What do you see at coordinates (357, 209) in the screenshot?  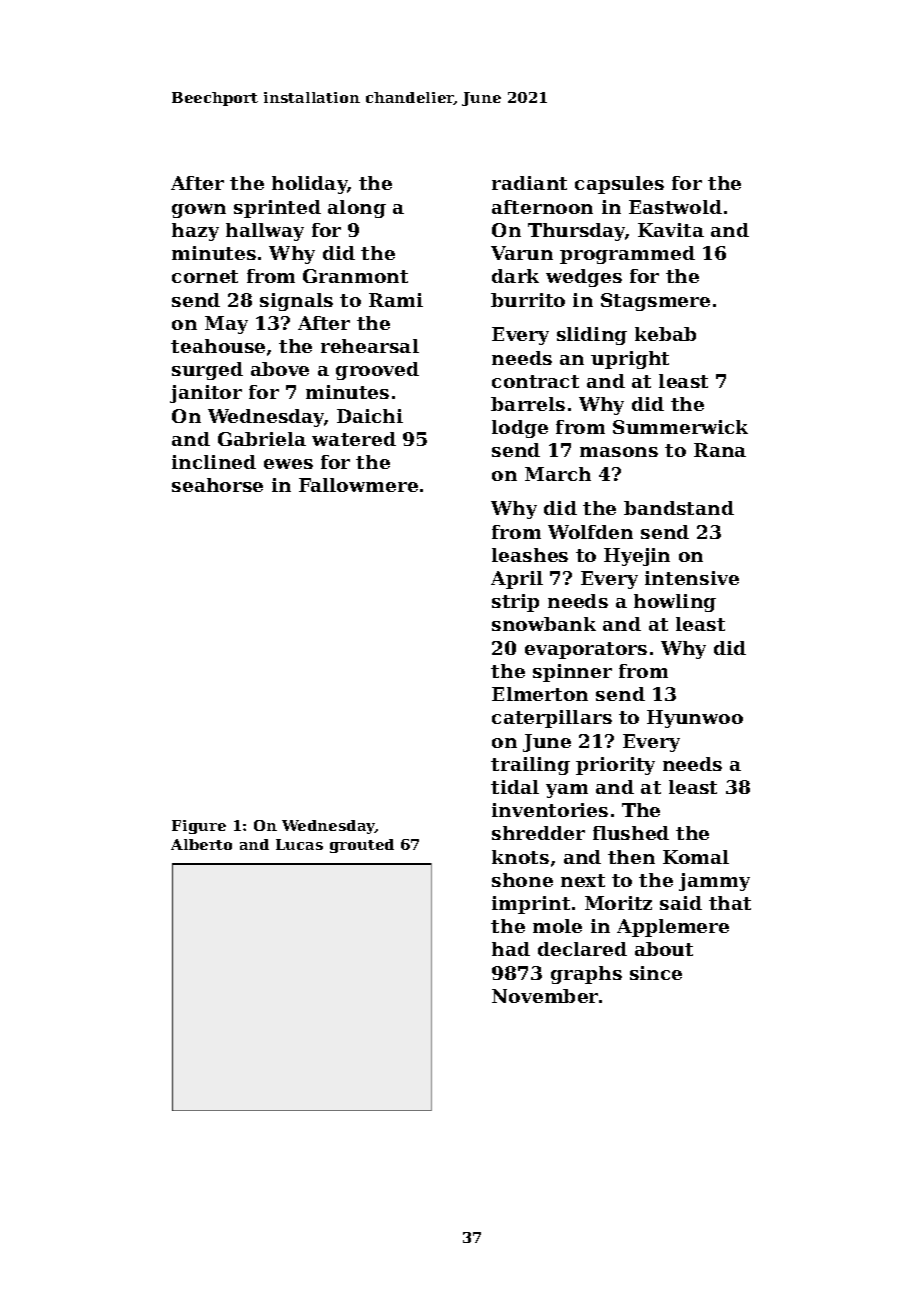 I see `along` at bounding box center [357, 209].
